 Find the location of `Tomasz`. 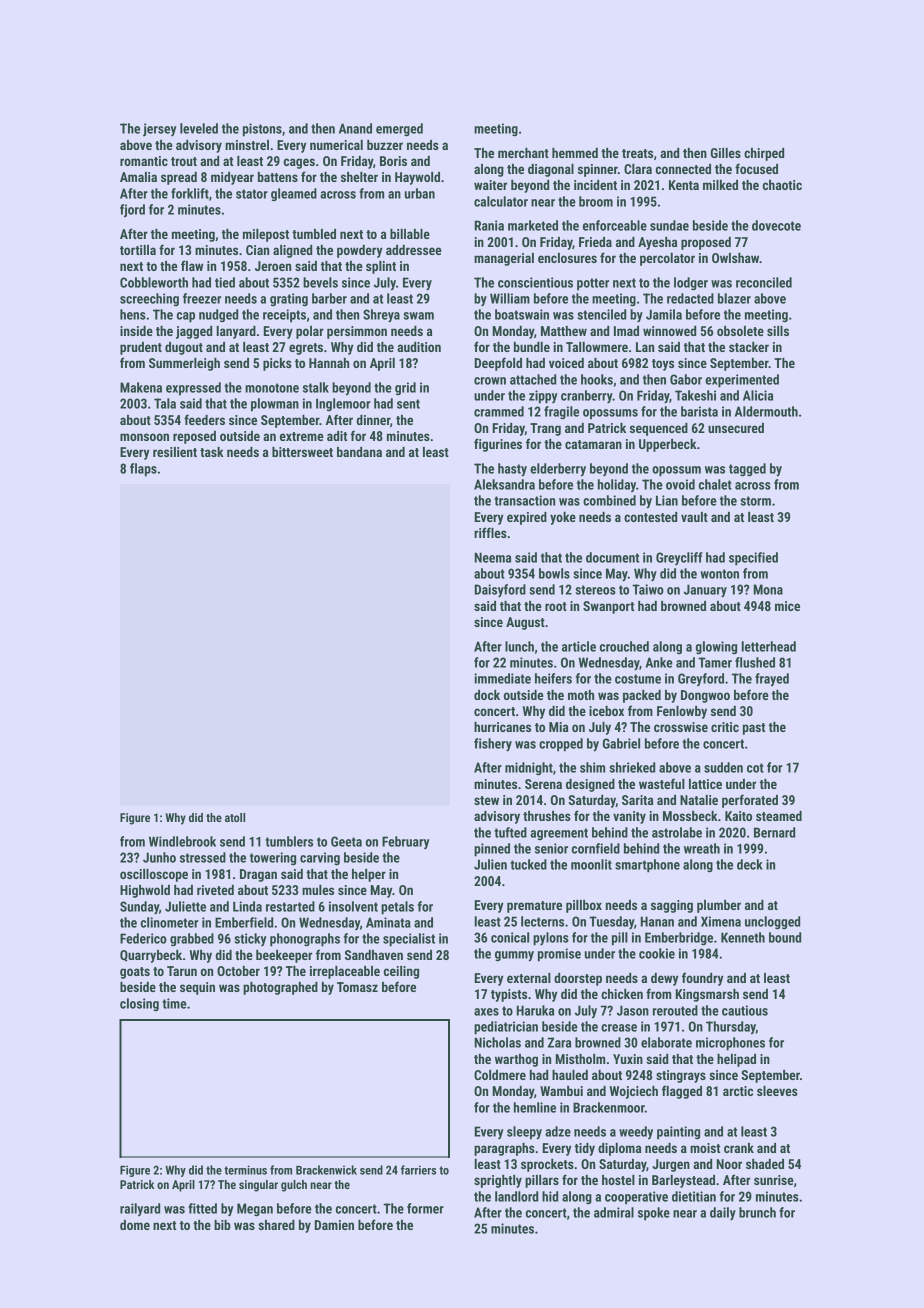

Tomasz is located at coordinates (357, 987).
